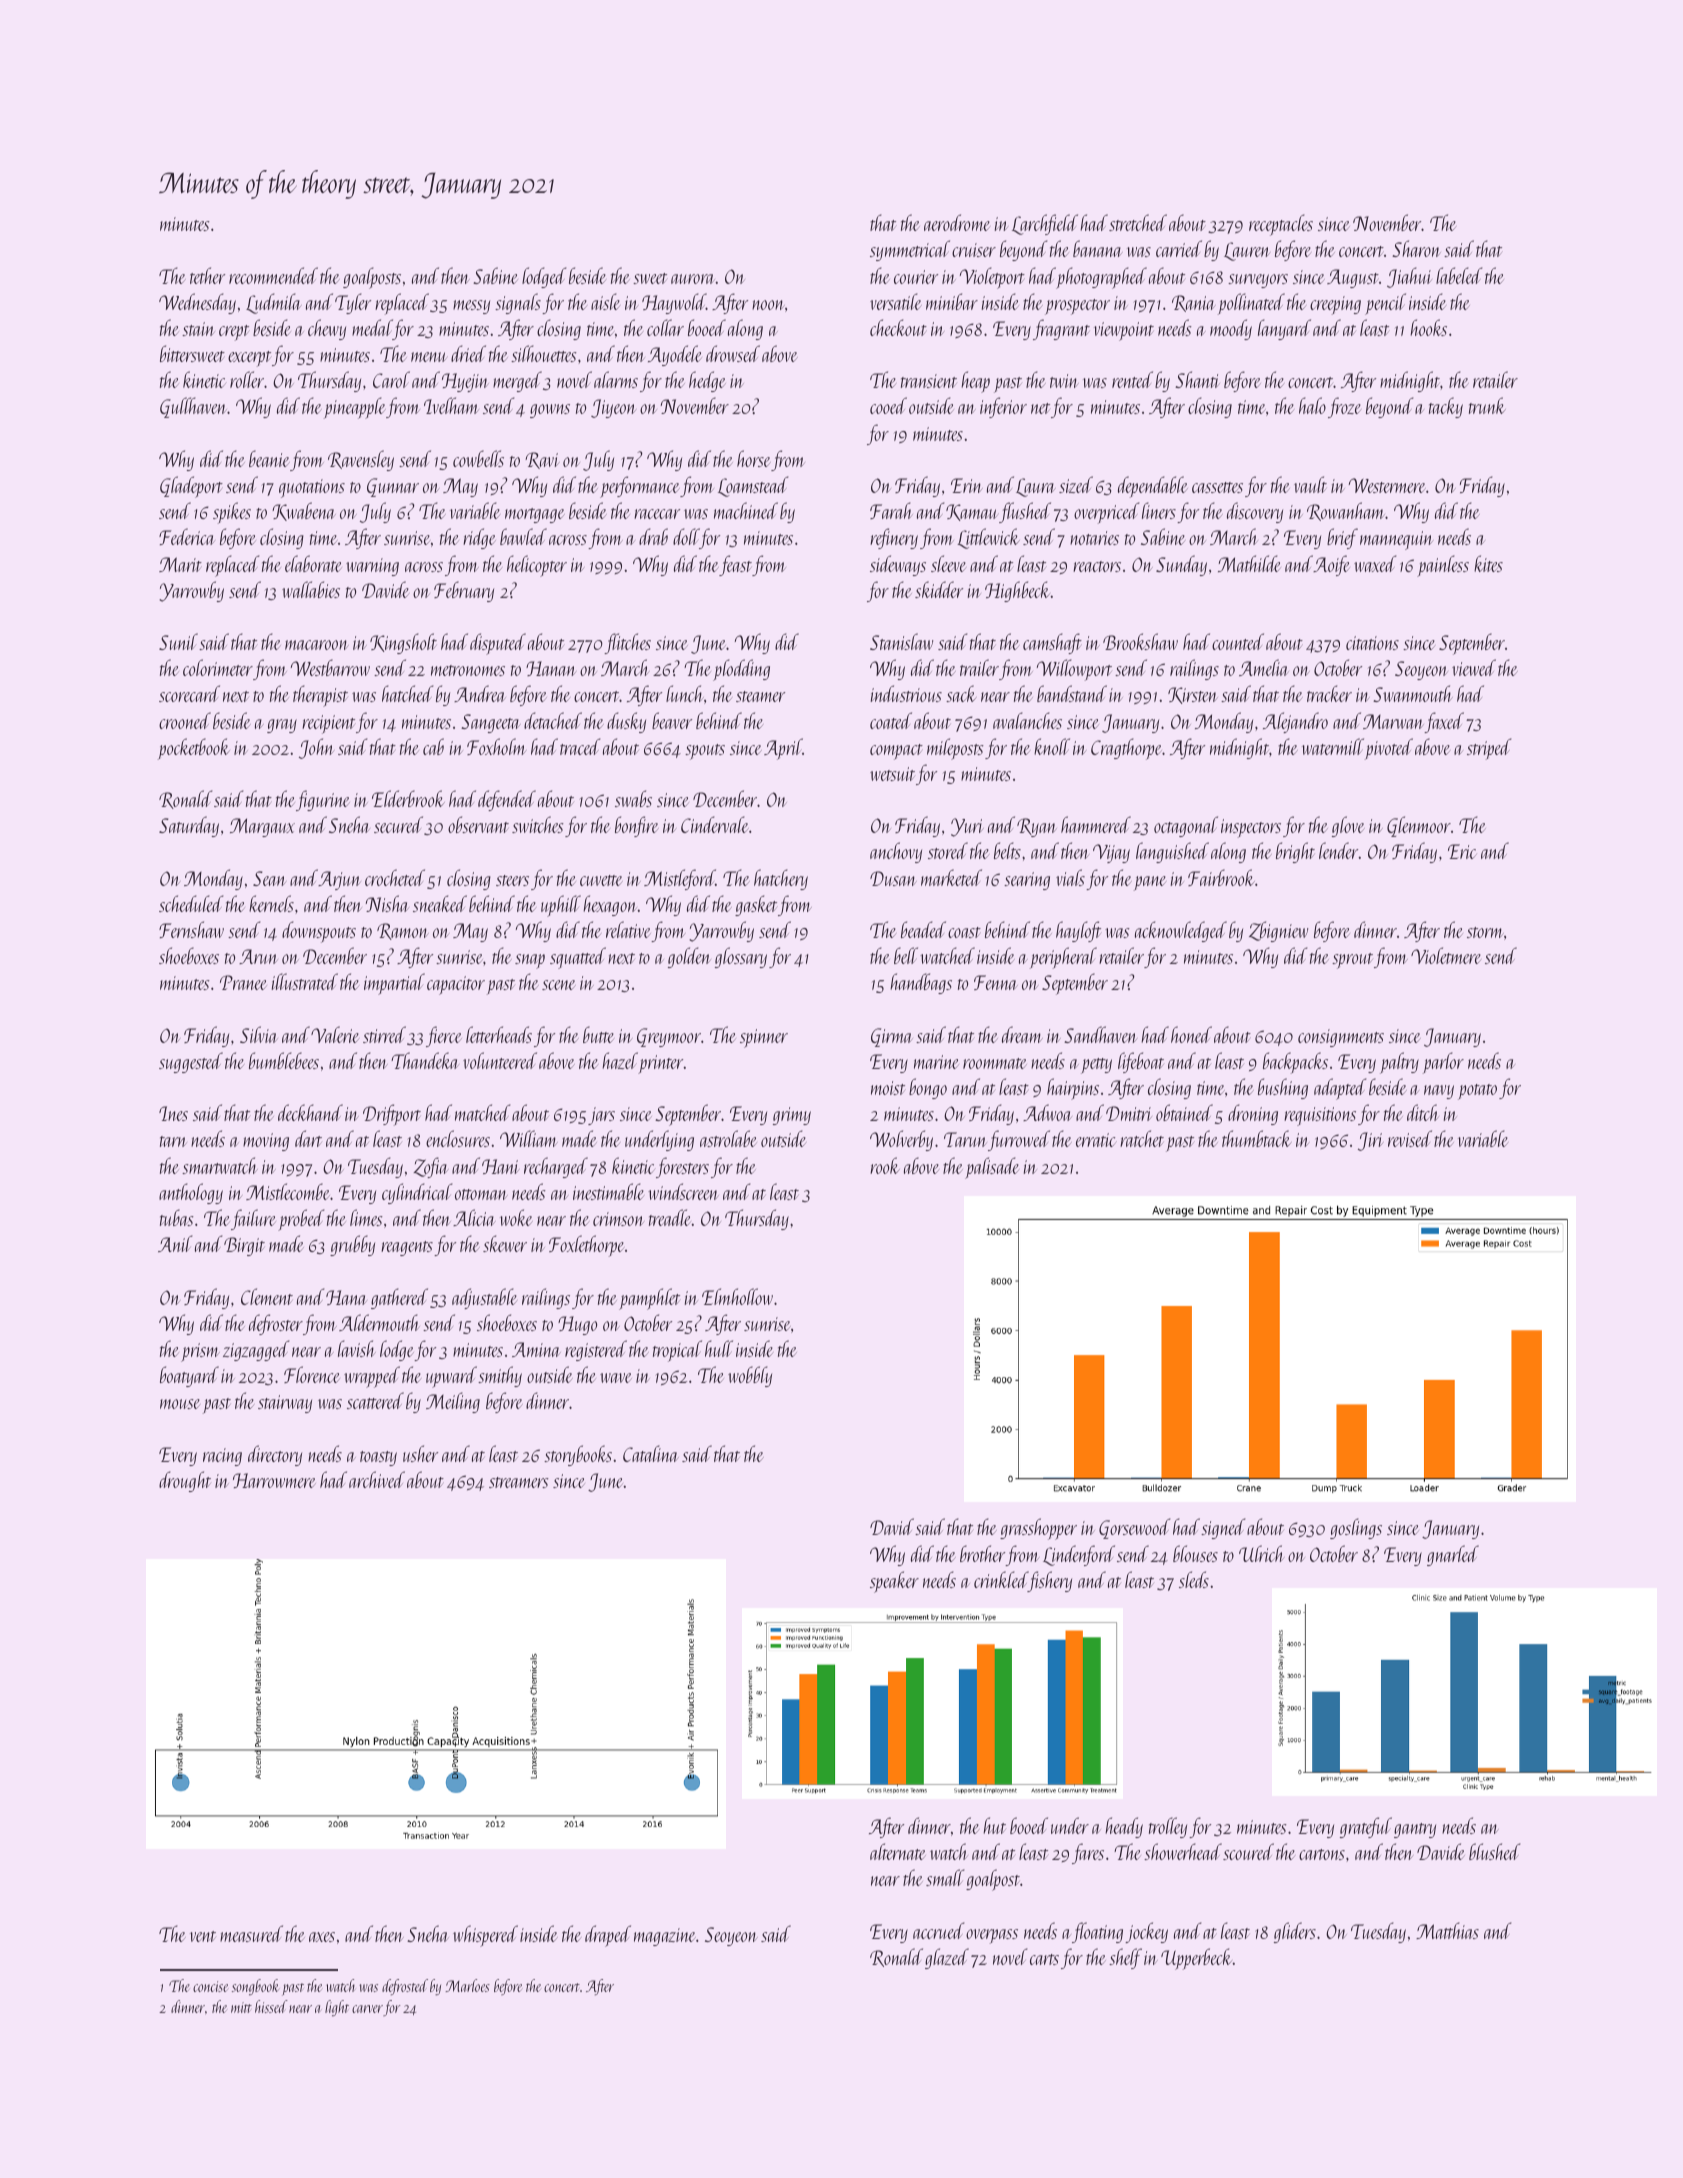 The image size is (1683, 2178). I want to click on whispered, so click(485, 1936).
